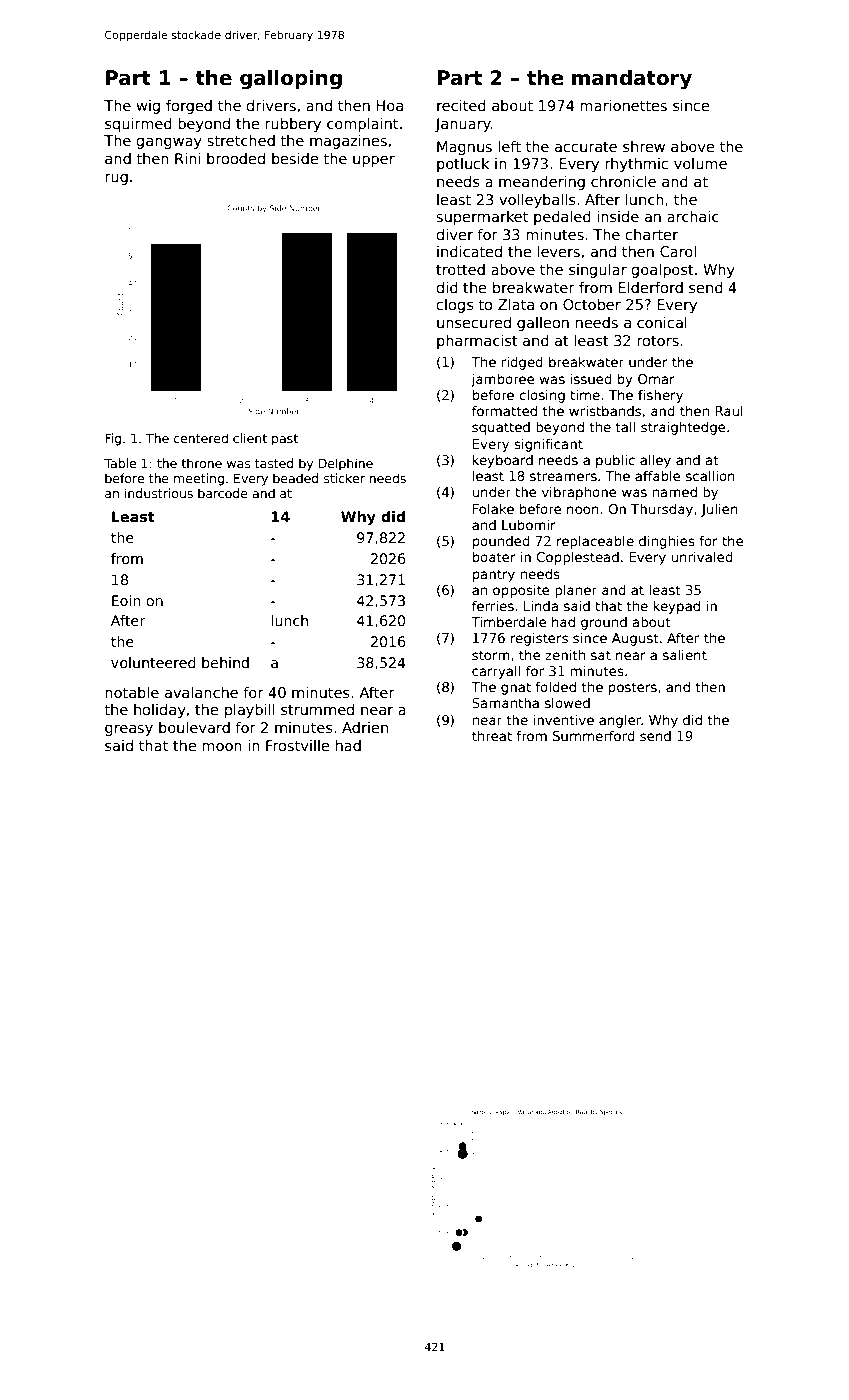 This image has height=1400, width=849. Describe the element at coordinates (678, 251) in the image. I see `Carol` at that location.
